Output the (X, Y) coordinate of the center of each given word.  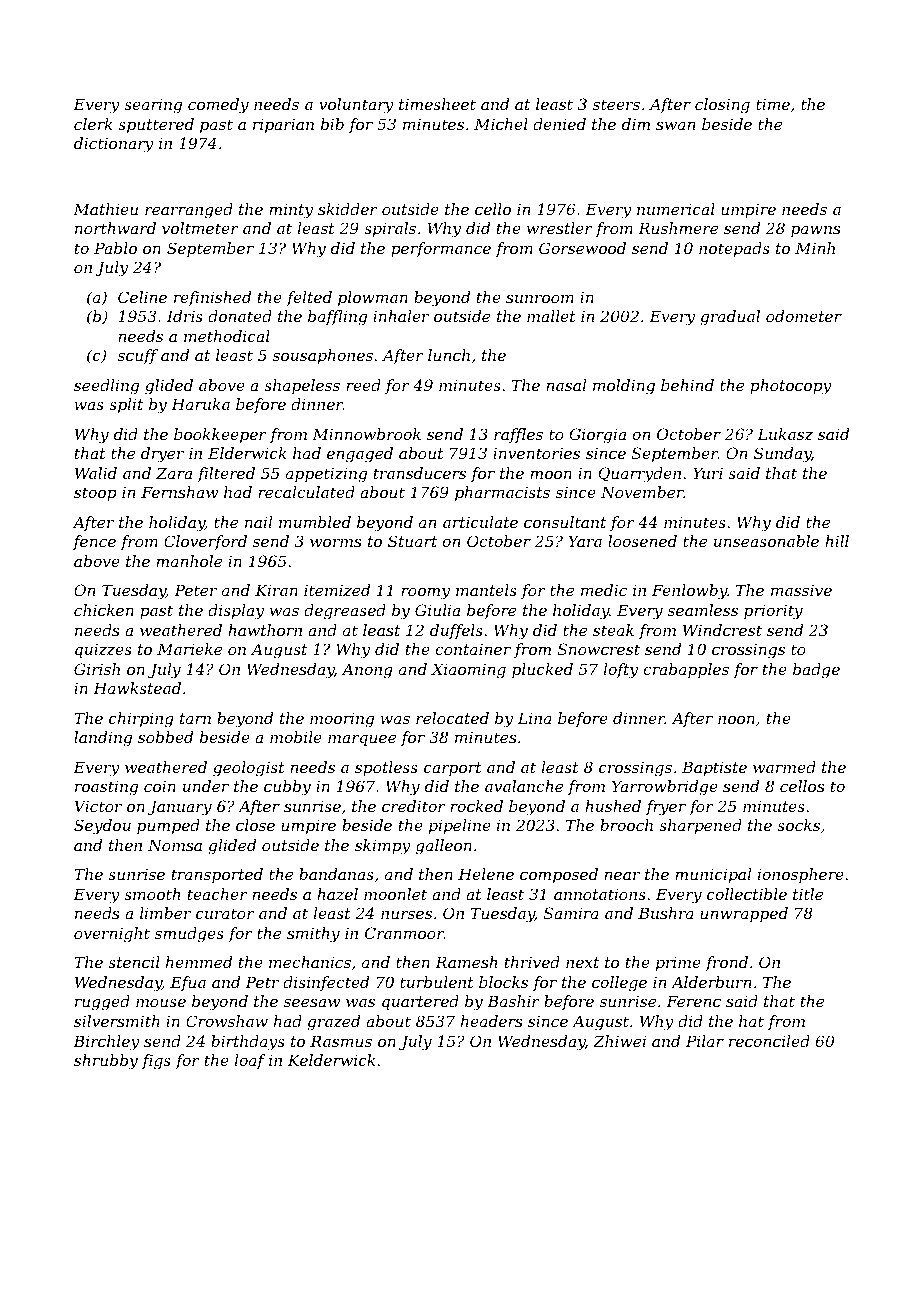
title (808, 894)
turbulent (437, 982)
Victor (98, 806)
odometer (804, 316)
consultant (565, 522)
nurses (406, 915)
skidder (348, 209)
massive (801, 590)
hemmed (199, 962)
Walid (96, 473)
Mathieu (105, 209)
